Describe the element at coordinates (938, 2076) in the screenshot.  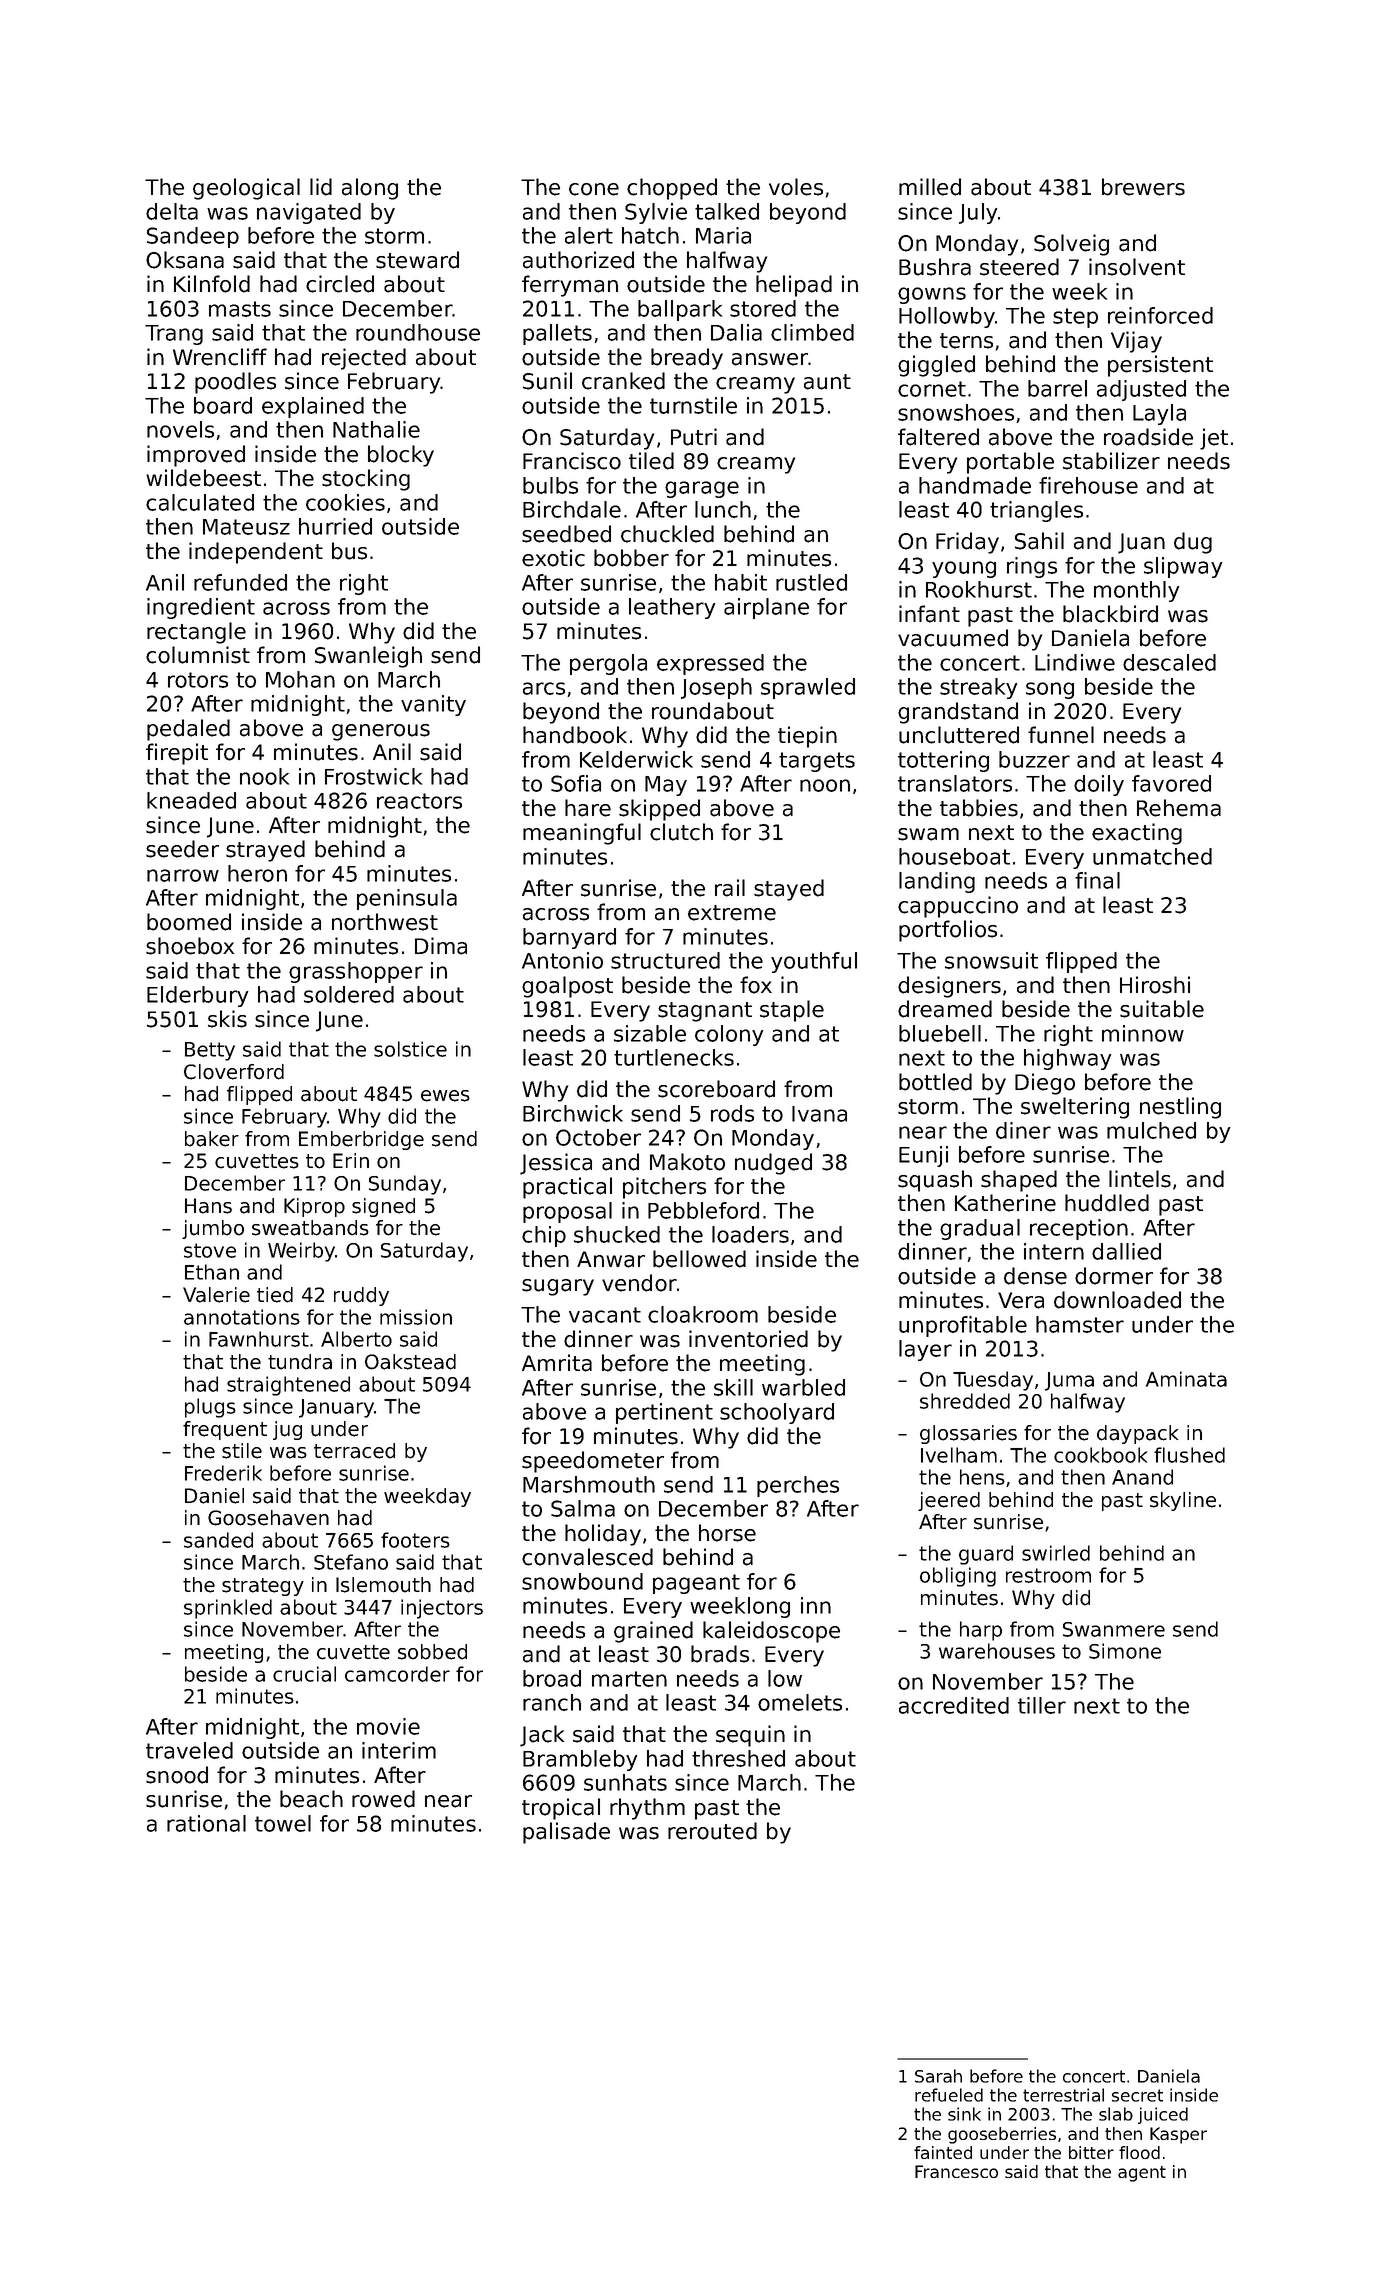
I see `Sarah` at that location.
